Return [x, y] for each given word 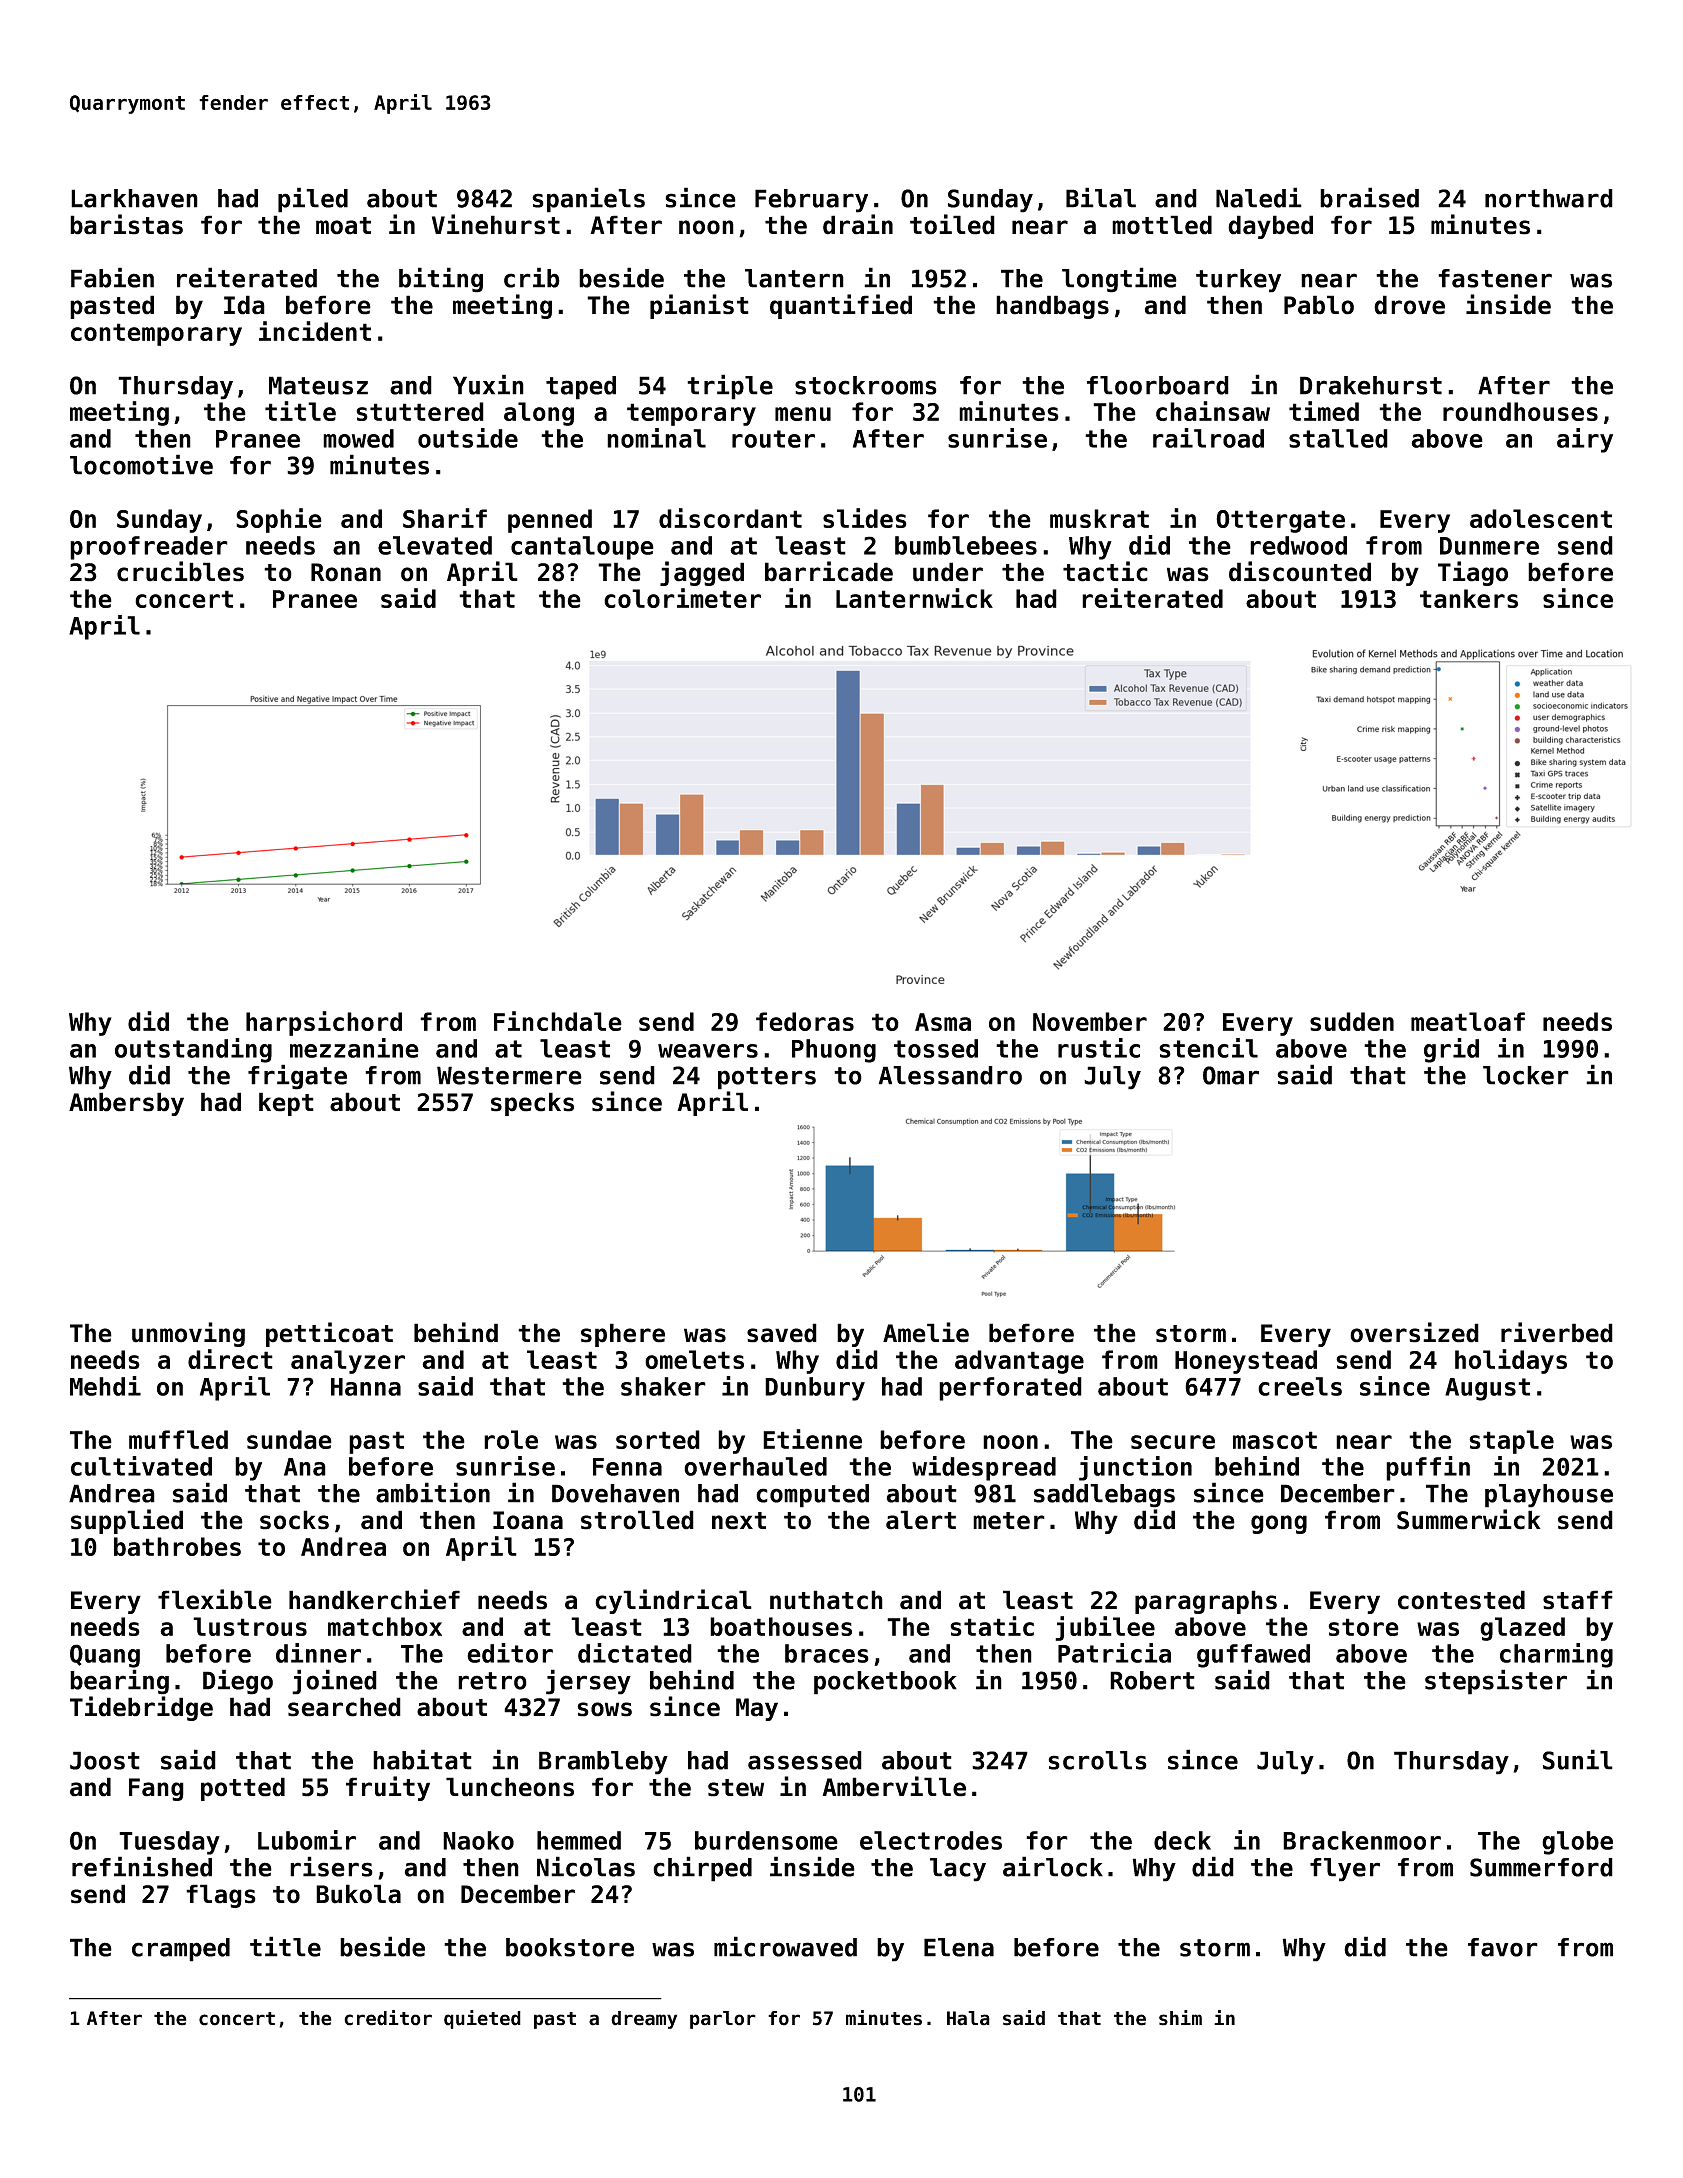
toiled [952, 224]
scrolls [1097, 1760]
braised [1369, 197]
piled [313, 200]
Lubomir [307, 1840]
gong [1279, 1524]
